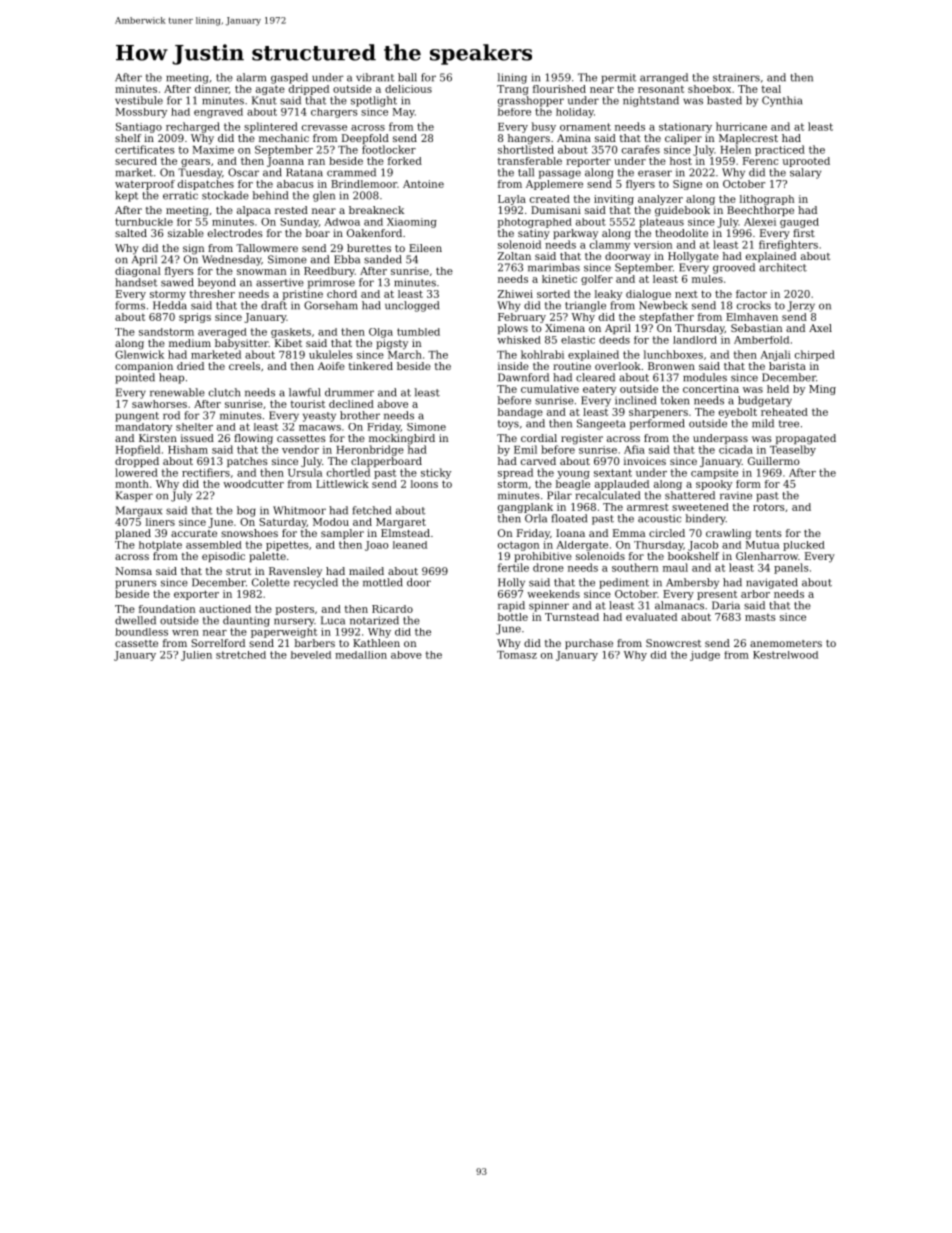 The width and height of the screenshot is (952, 1233). What do you see at coordinates (160, 522) in the screenshot?
I see `liners` at bounding box center [160, 522].
